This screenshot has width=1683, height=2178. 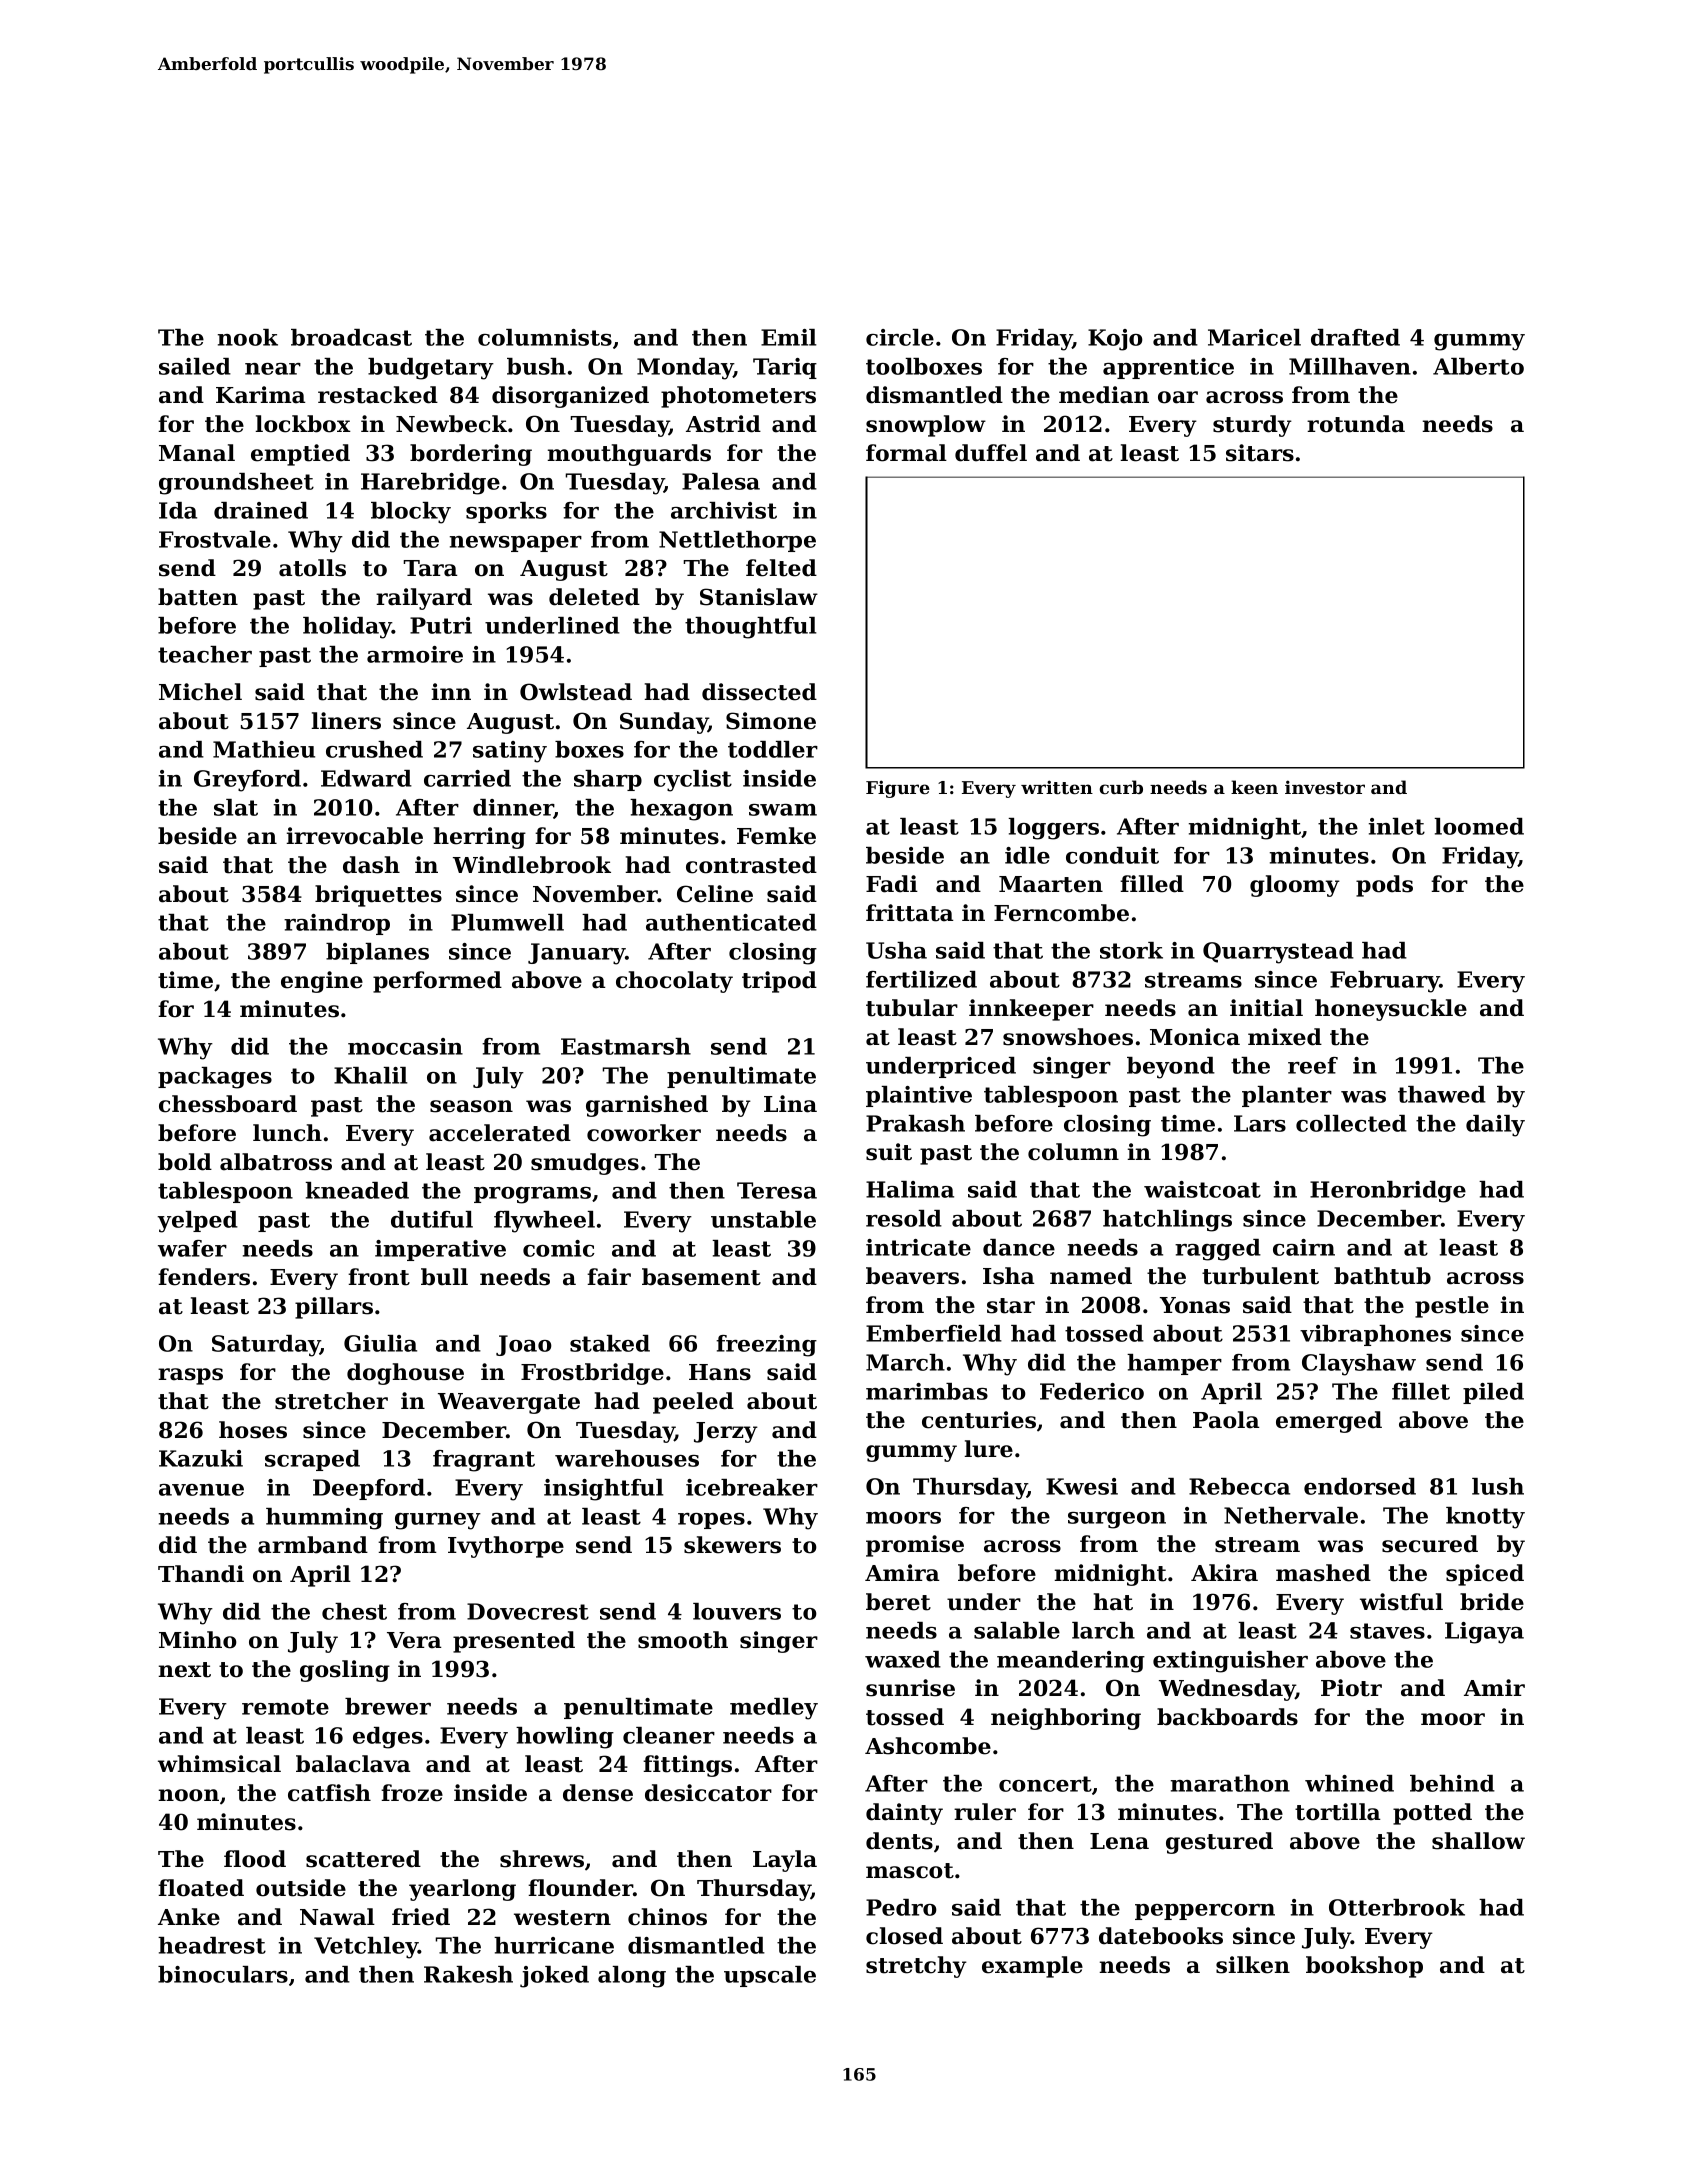 I want to click on neighboring, so click(x=1066, y=1719).
